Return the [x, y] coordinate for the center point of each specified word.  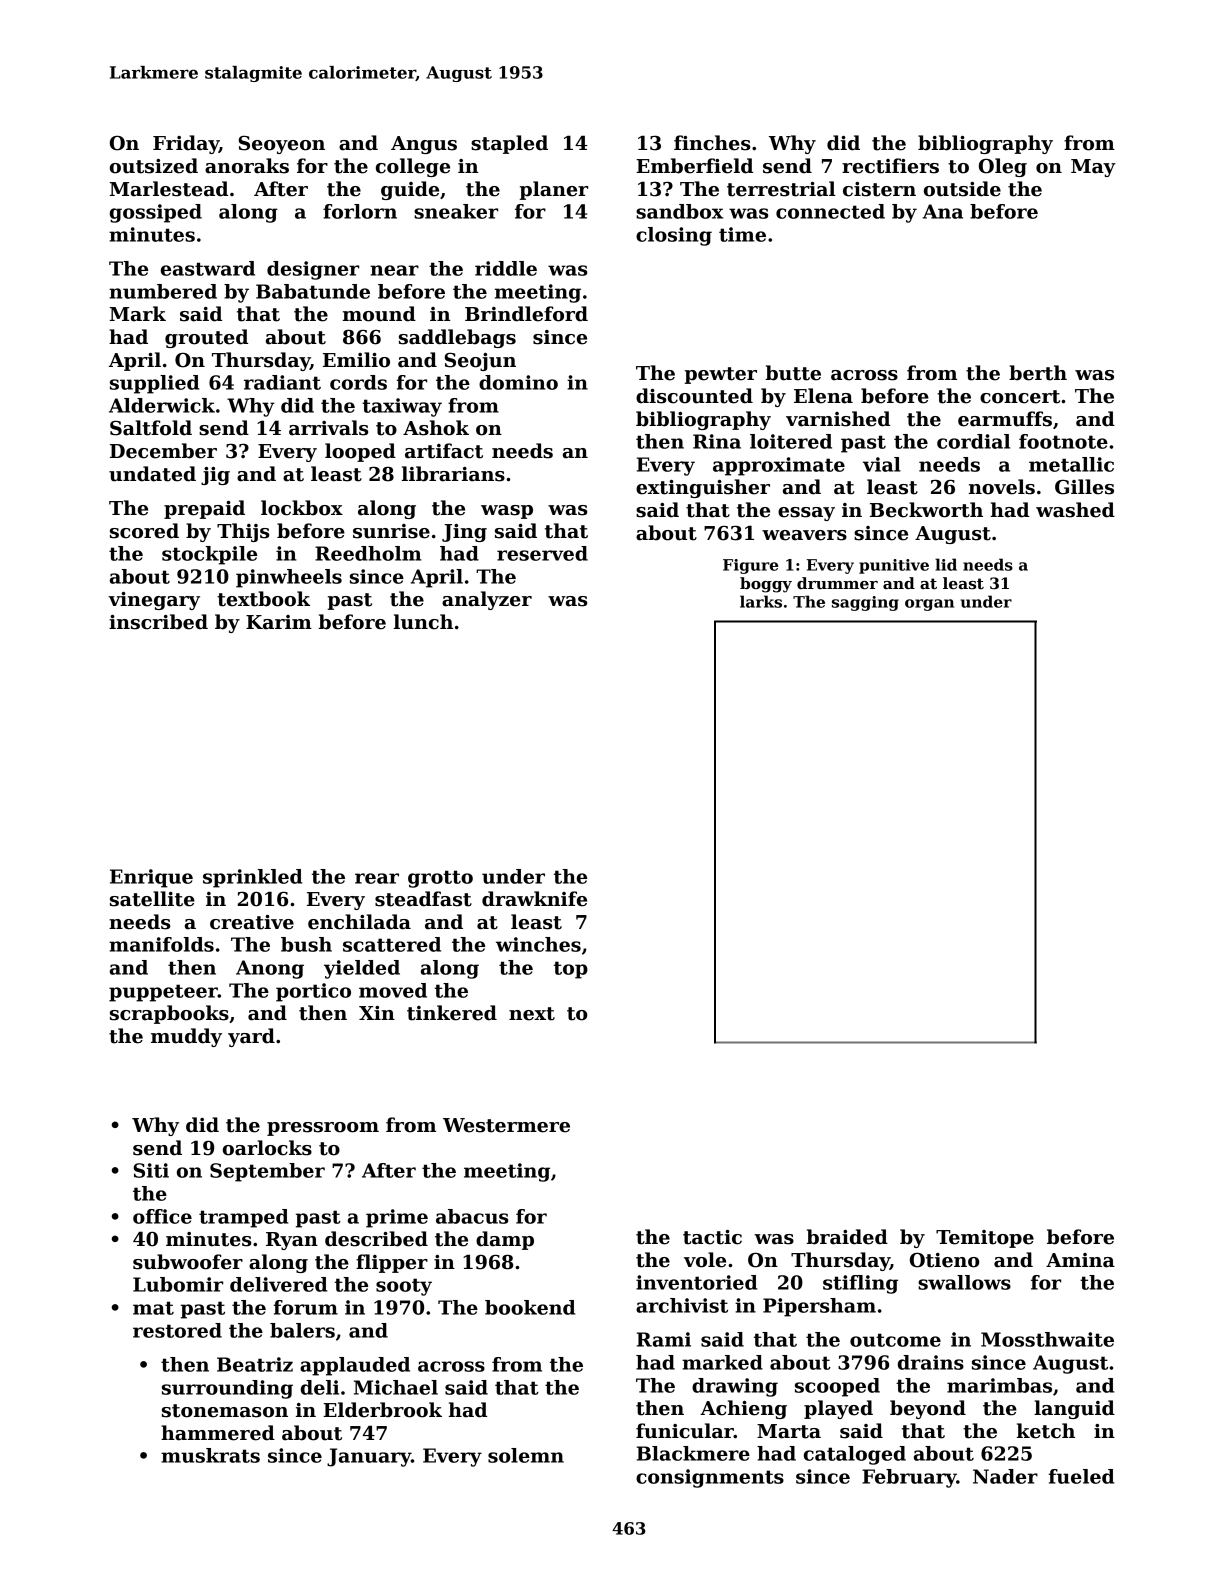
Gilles [1084, 487]
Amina [1080, 1260]
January [369, 1457]
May [1093, 168]
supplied [155, 384]
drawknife [534, 899]
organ [929, 605]
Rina [717, 441]
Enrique [151, 878]
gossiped [156, 213]
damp [505, 1240]
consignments [710, 1478]
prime [397, 1218]
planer [554, 190]
